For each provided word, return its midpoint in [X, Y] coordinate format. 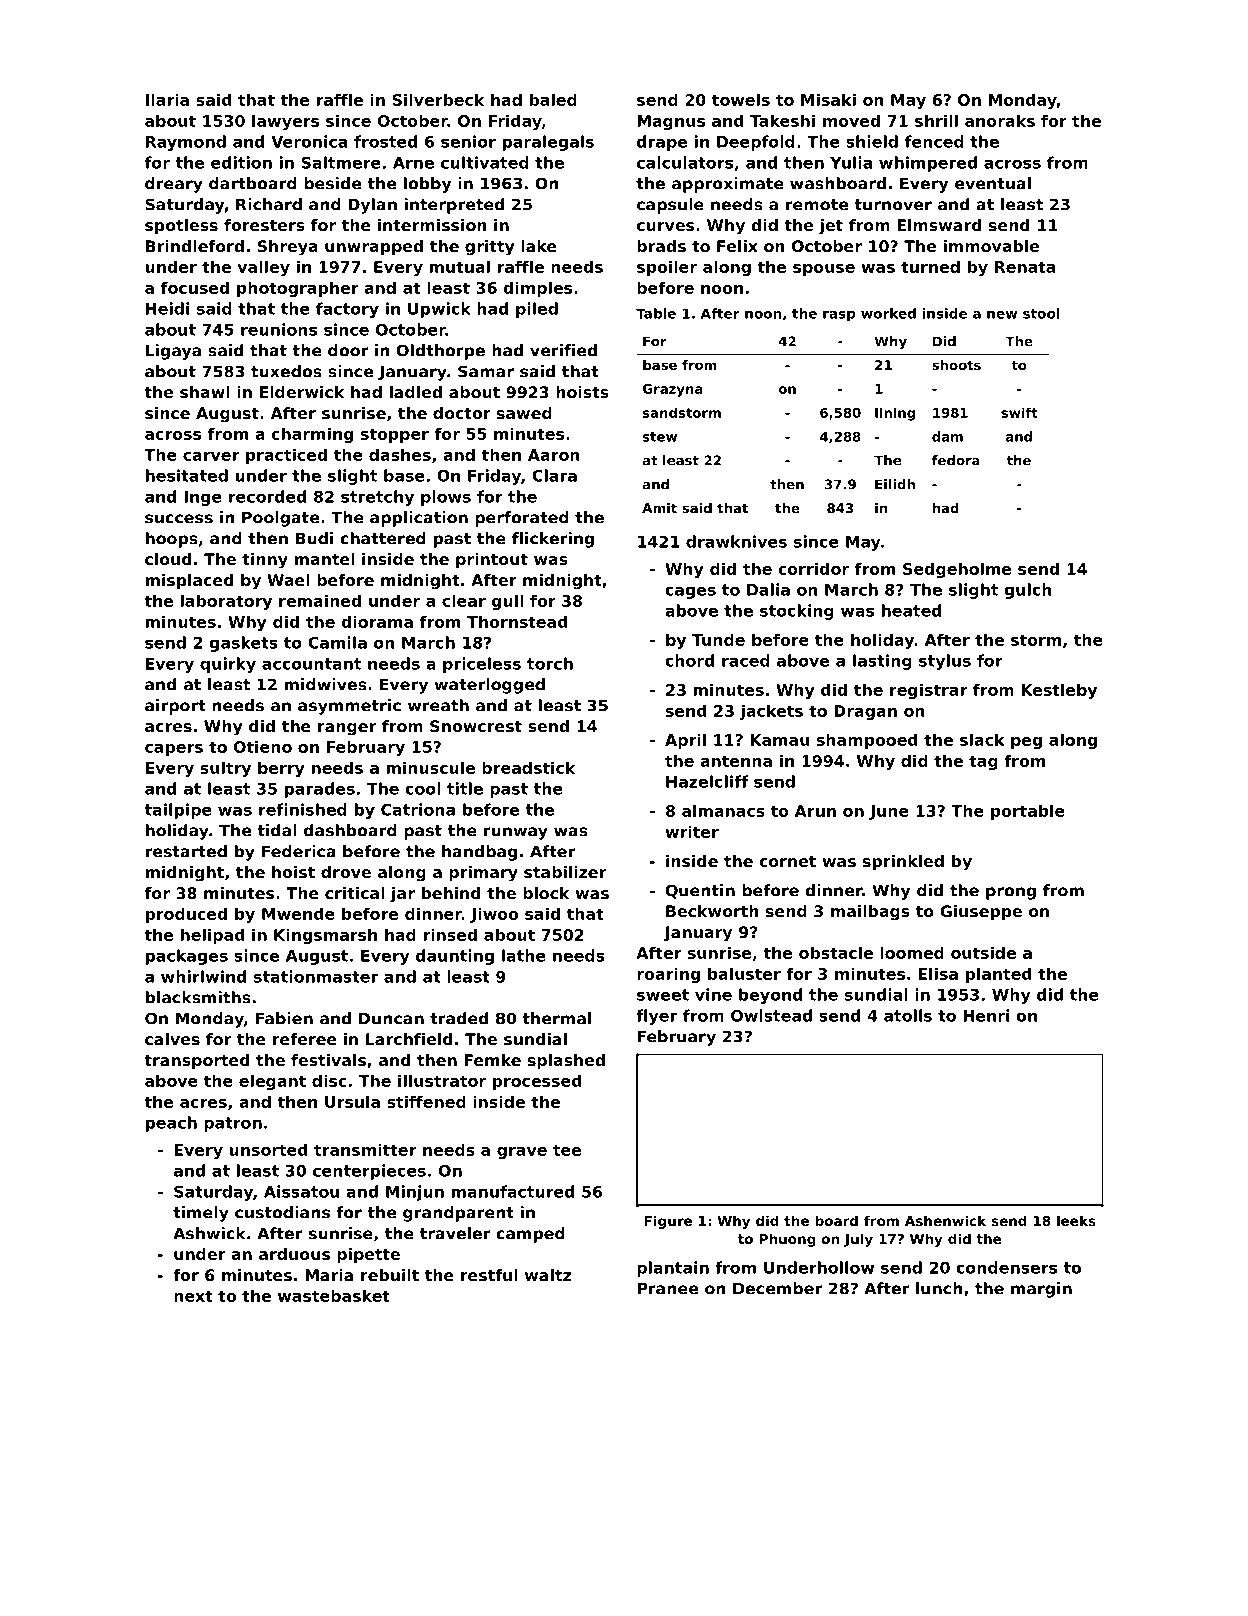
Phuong [787, 1240]
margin [1041, 1290]
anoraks [1000, 120]
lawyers [285, 122]
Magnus [671, 122]
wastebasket [334, 1295]
